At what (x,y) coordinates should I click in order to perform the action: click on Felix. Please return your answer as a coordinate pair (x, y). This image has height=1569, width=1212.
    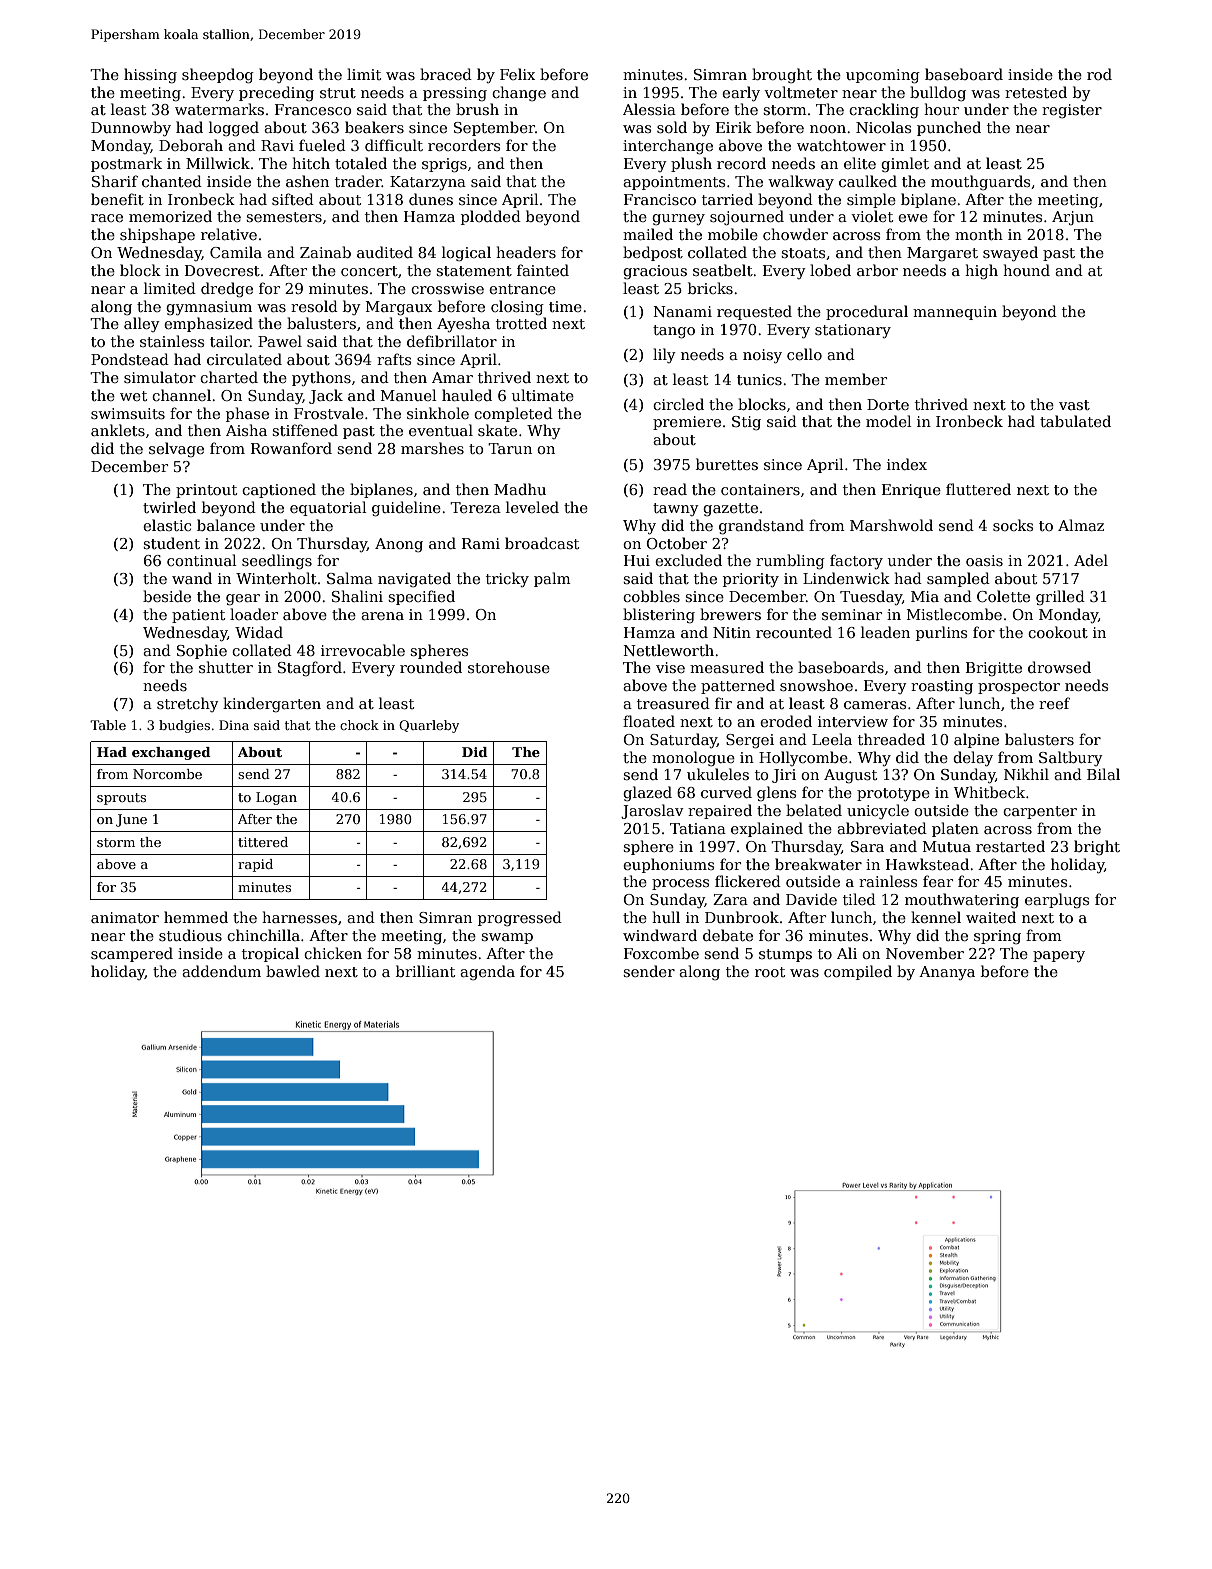
    Looking at the image, I should click on (517, 74).
